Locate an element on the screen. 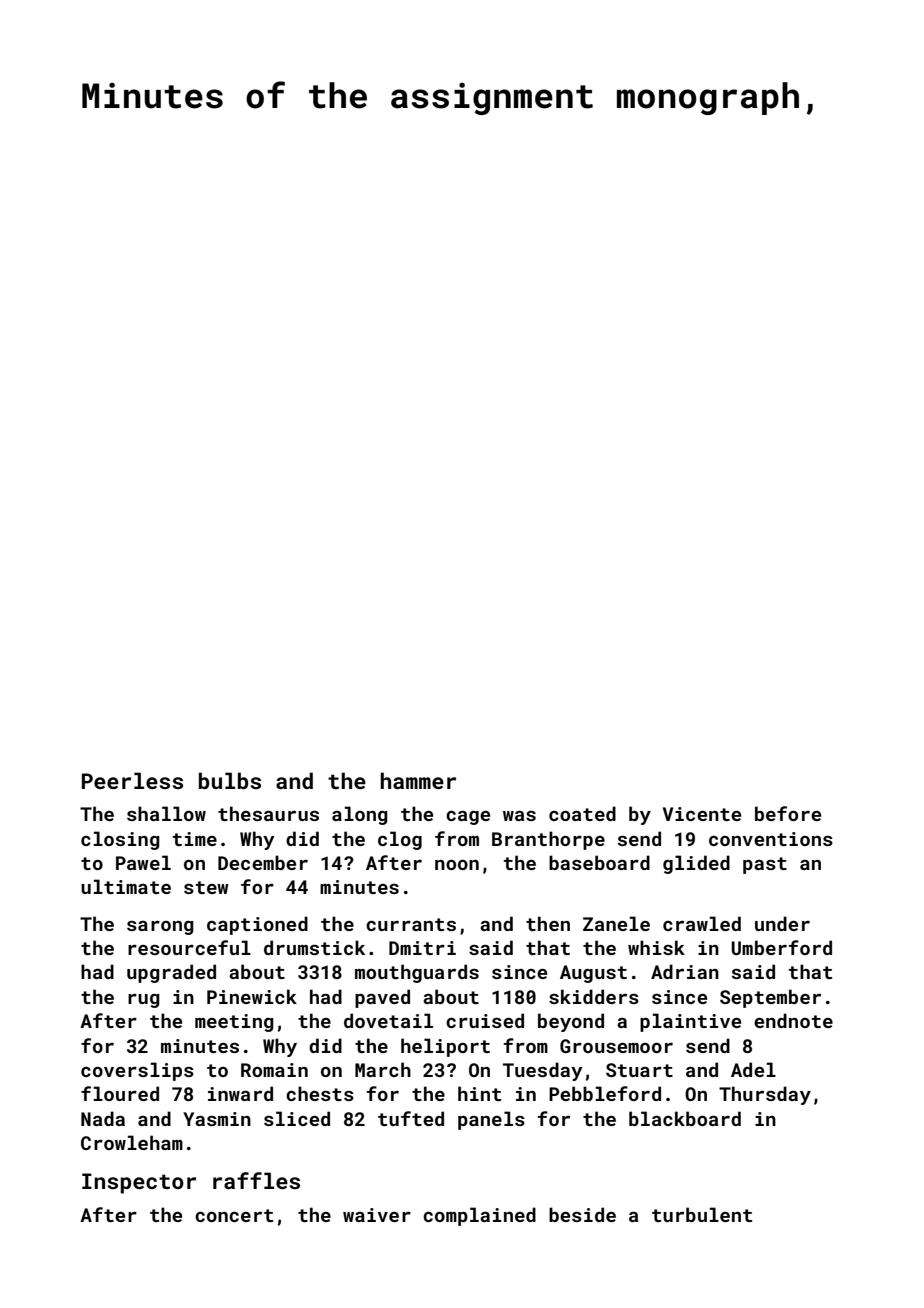  Peerless is located at coordinates (132, 780).
